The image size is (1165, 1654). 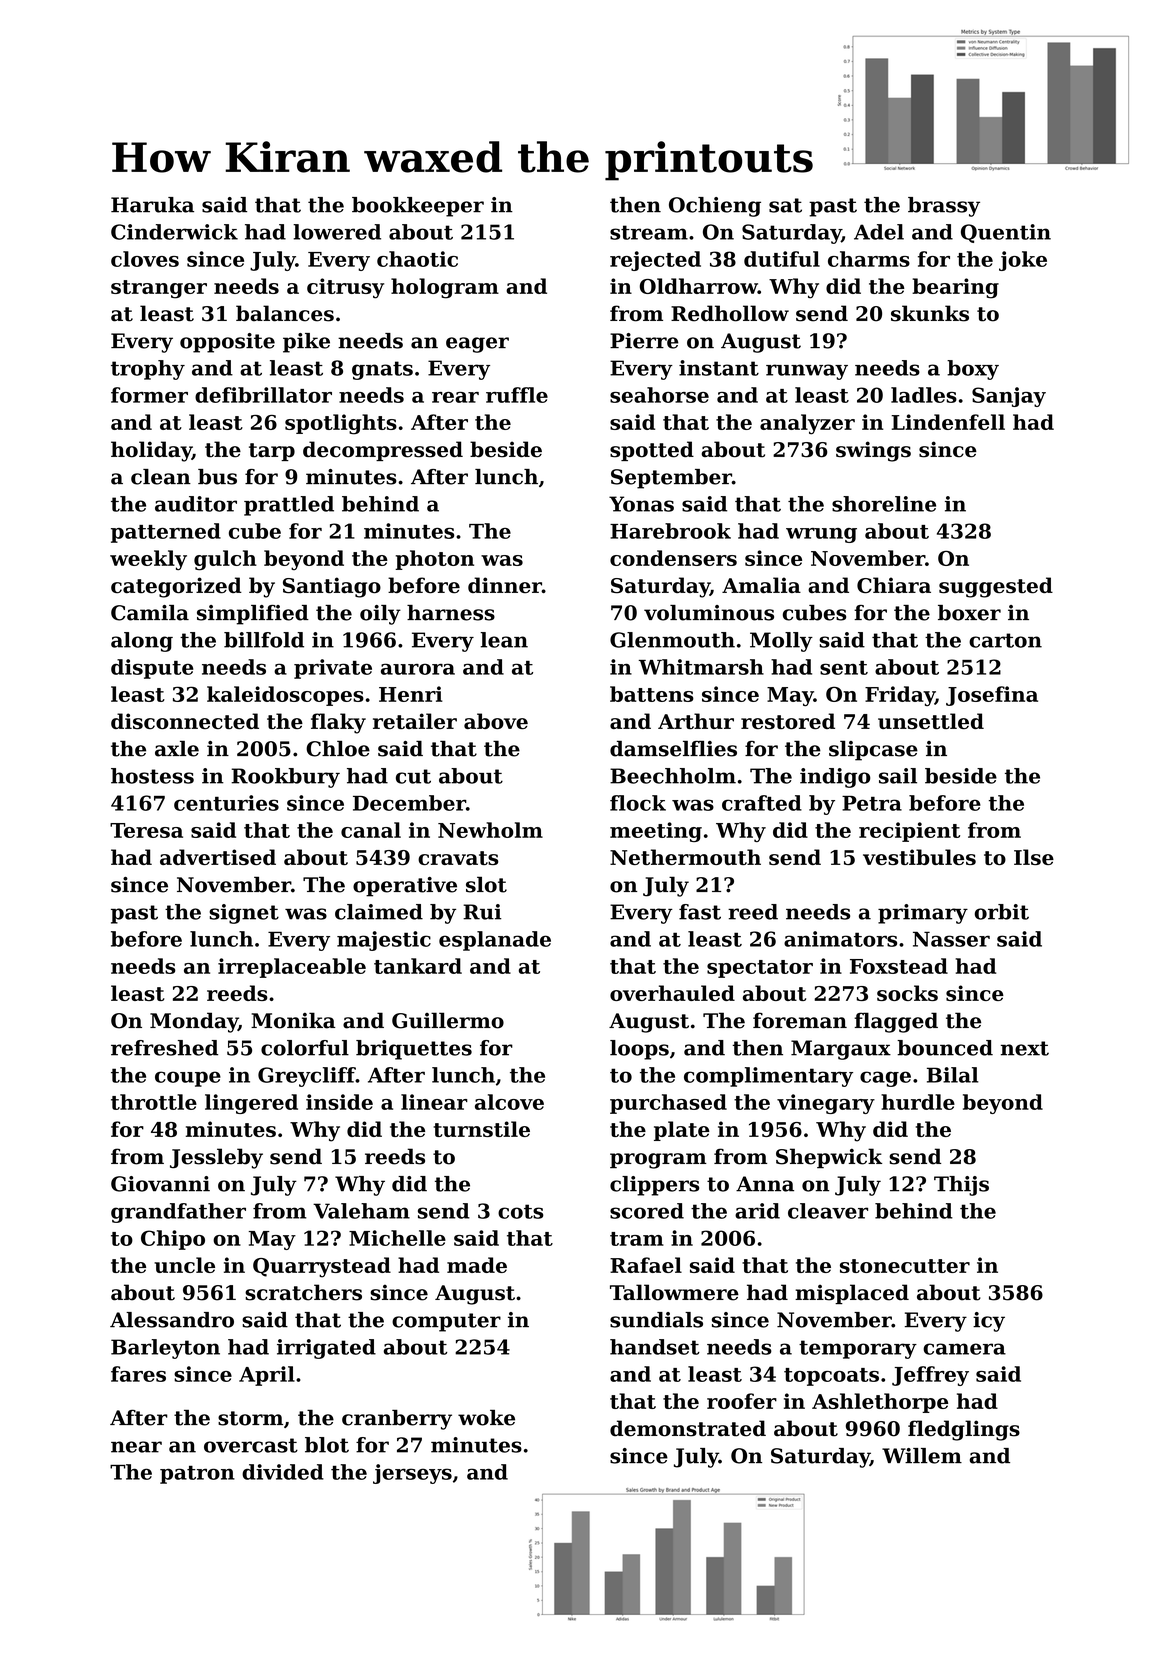 I want to click on made, so click(x=477, y=1265).
